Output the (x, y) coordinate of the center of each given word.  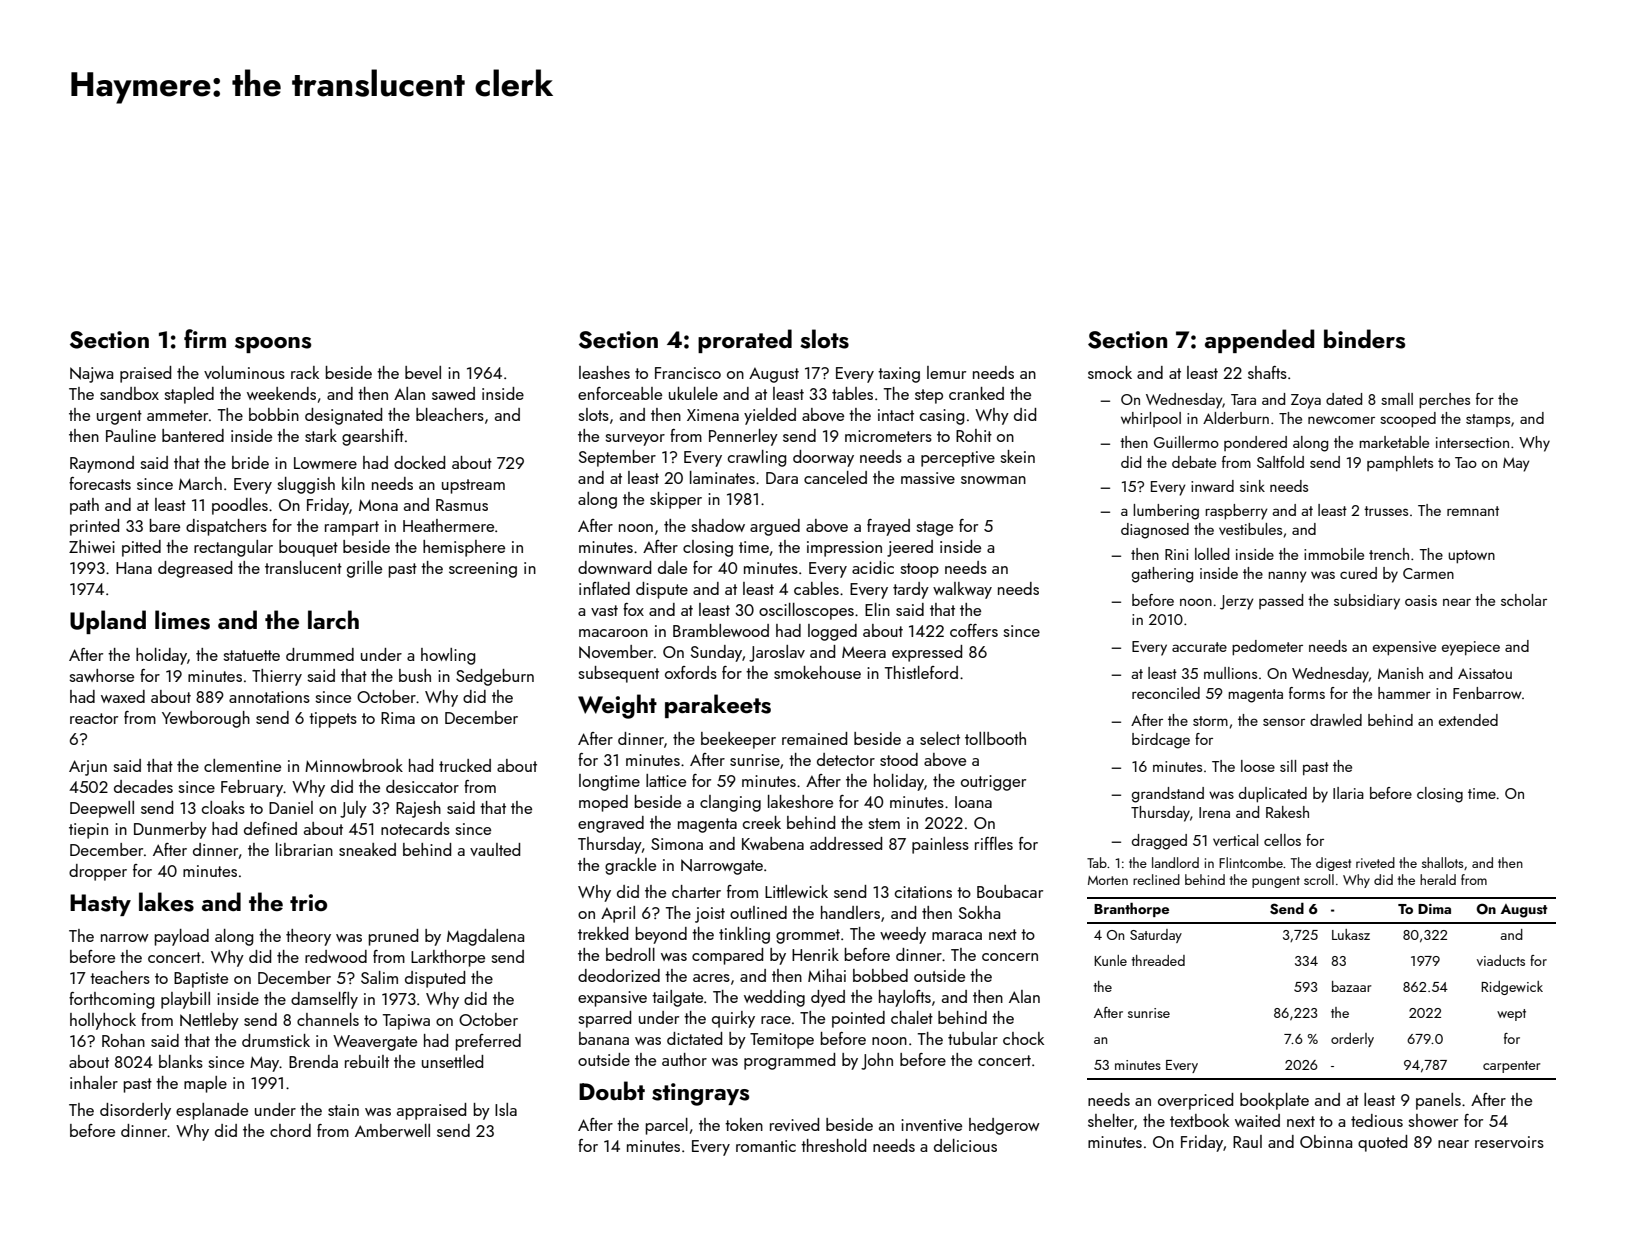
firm (205, 338)
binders (1364, 339)
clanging (730, 803)
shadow (718, 525)
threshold (833, 1145)
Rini (1176, 554)
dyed (828, 998)
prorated (745, 341)
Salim (379, 977)
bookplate (1274, 1101)
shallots (1442, 862)
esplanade (212, 1111)
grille (364, 569)
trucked (465, 765)
